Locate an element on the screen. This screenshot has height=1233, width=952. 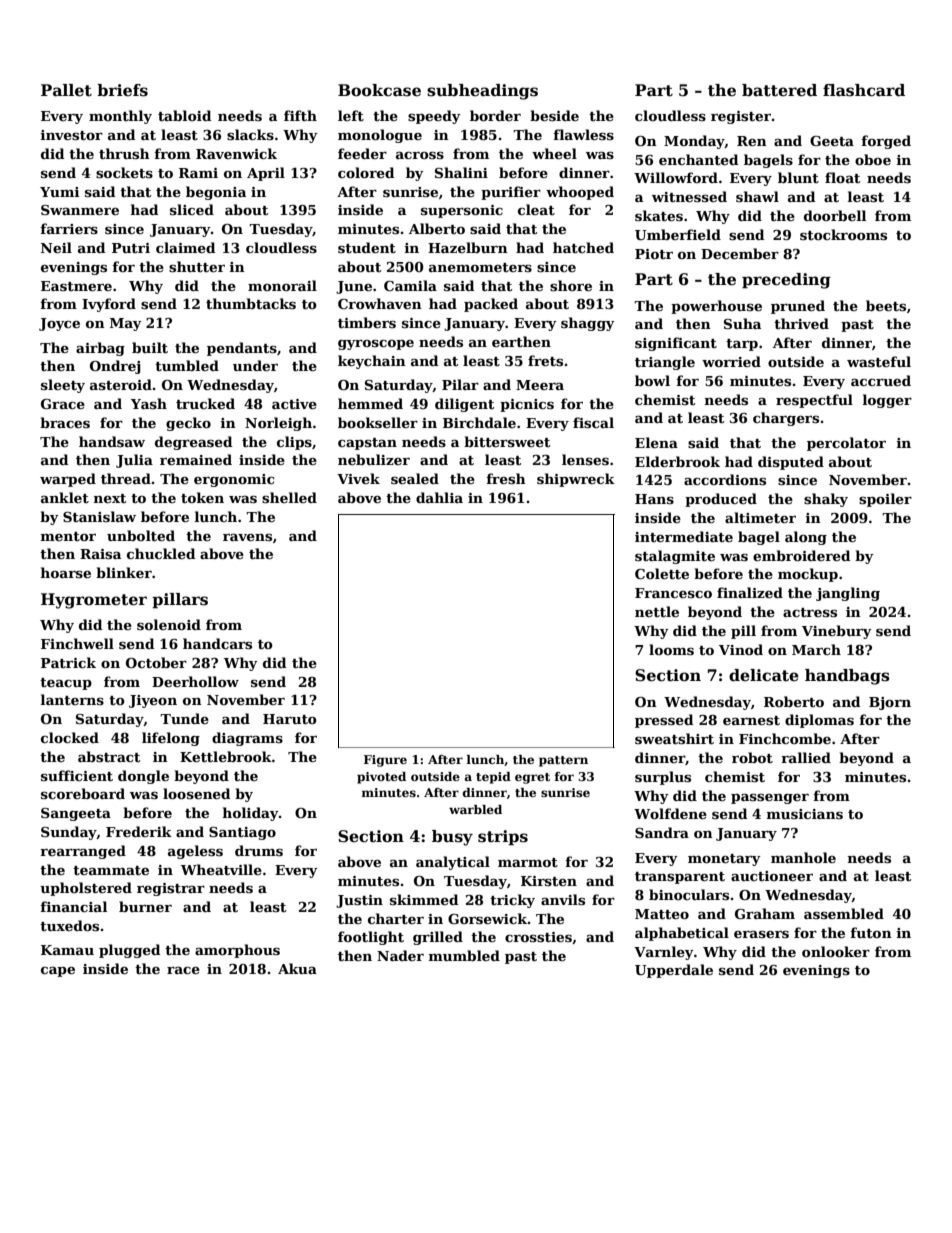
battered is located at coordinates (779, 90).
